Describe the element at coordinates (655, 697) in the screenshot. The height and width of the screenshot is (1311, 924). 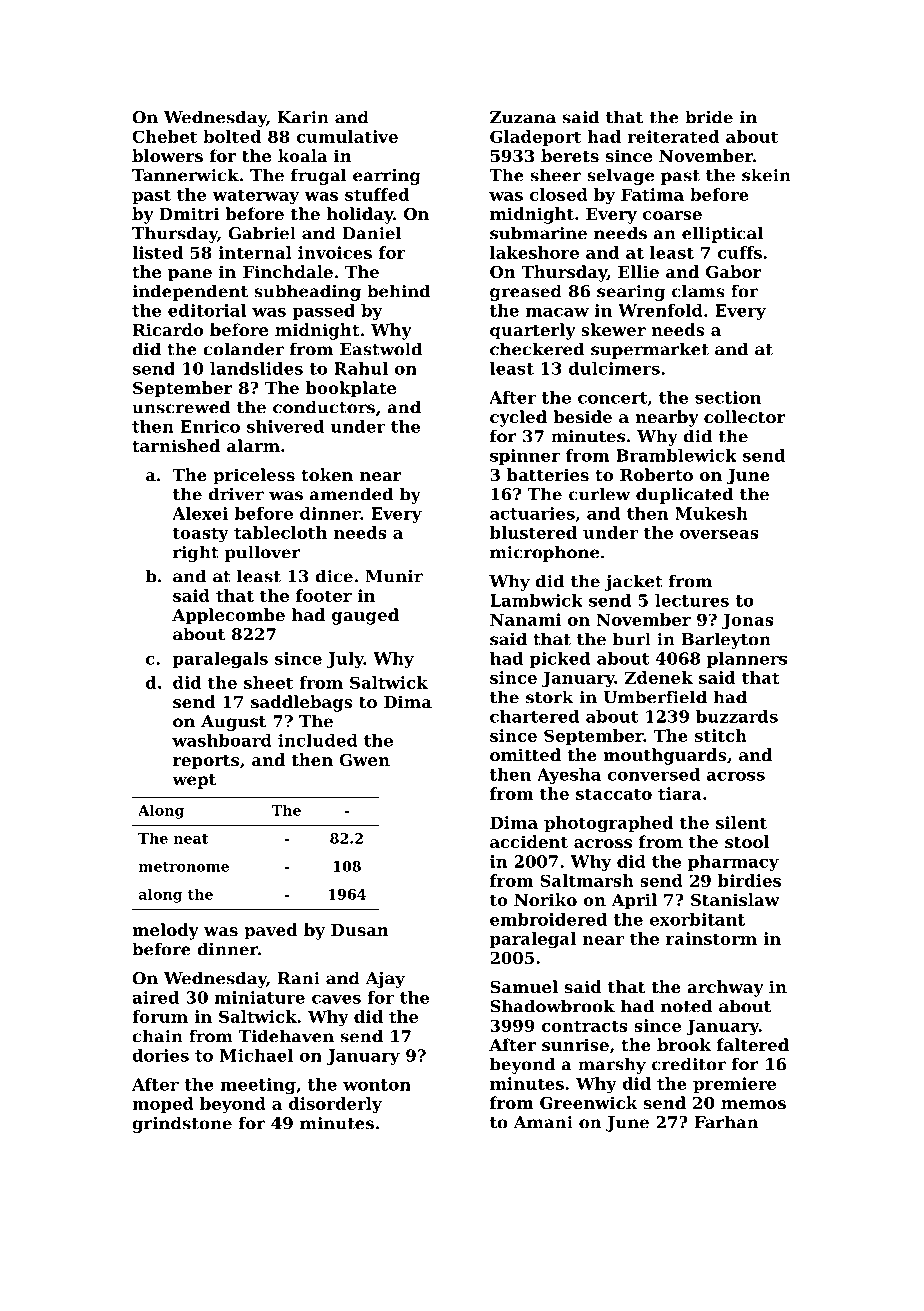
I see `Umberfield` at that location.
